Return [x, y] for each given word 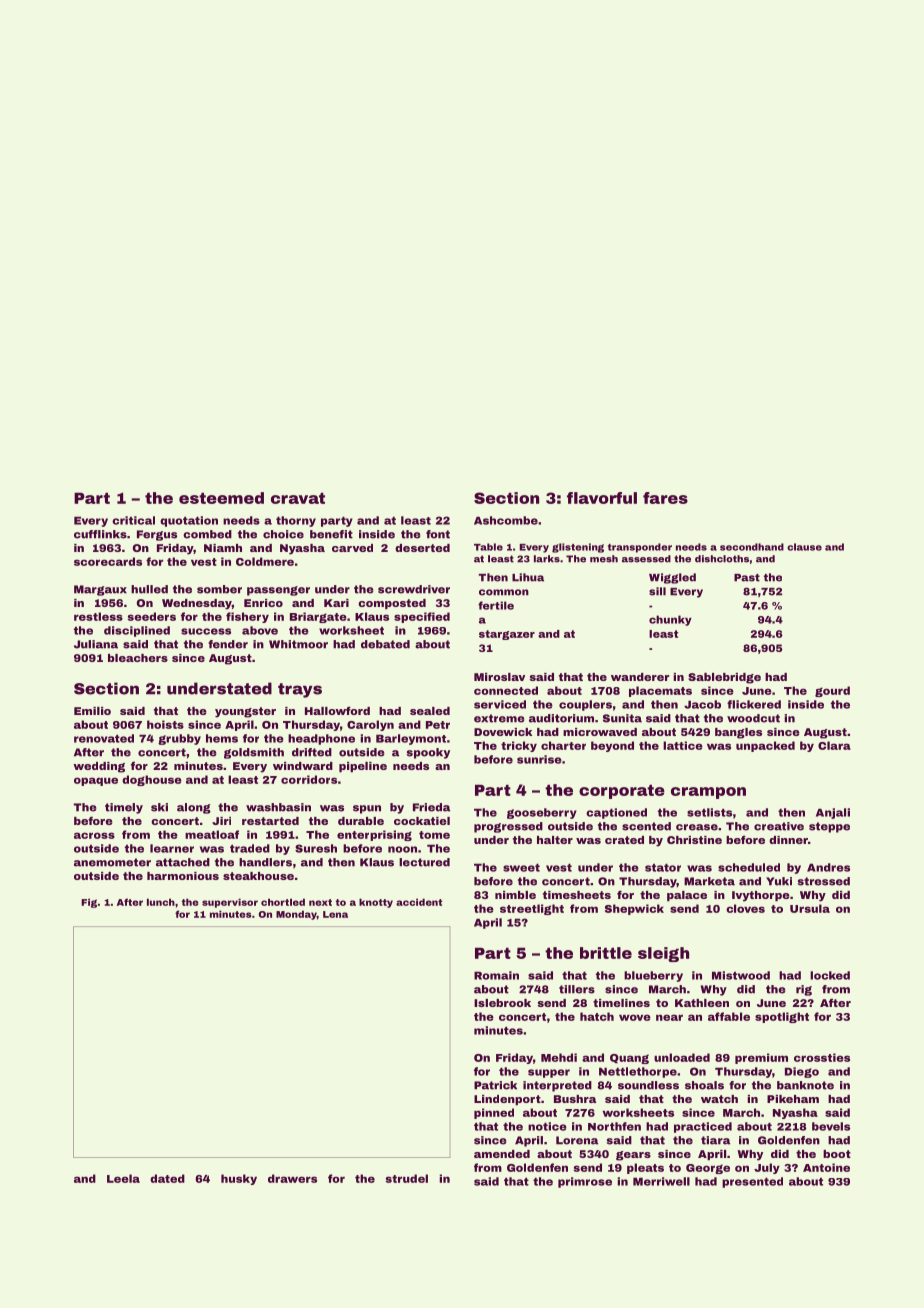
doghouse [152, 780]
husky [239, 1179]
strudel [407, 1178]
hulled [149, 589]
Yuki [779, 881]
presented [752, 1182]
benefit [331, 534]
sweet [521, 868]
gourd [832, 691]
